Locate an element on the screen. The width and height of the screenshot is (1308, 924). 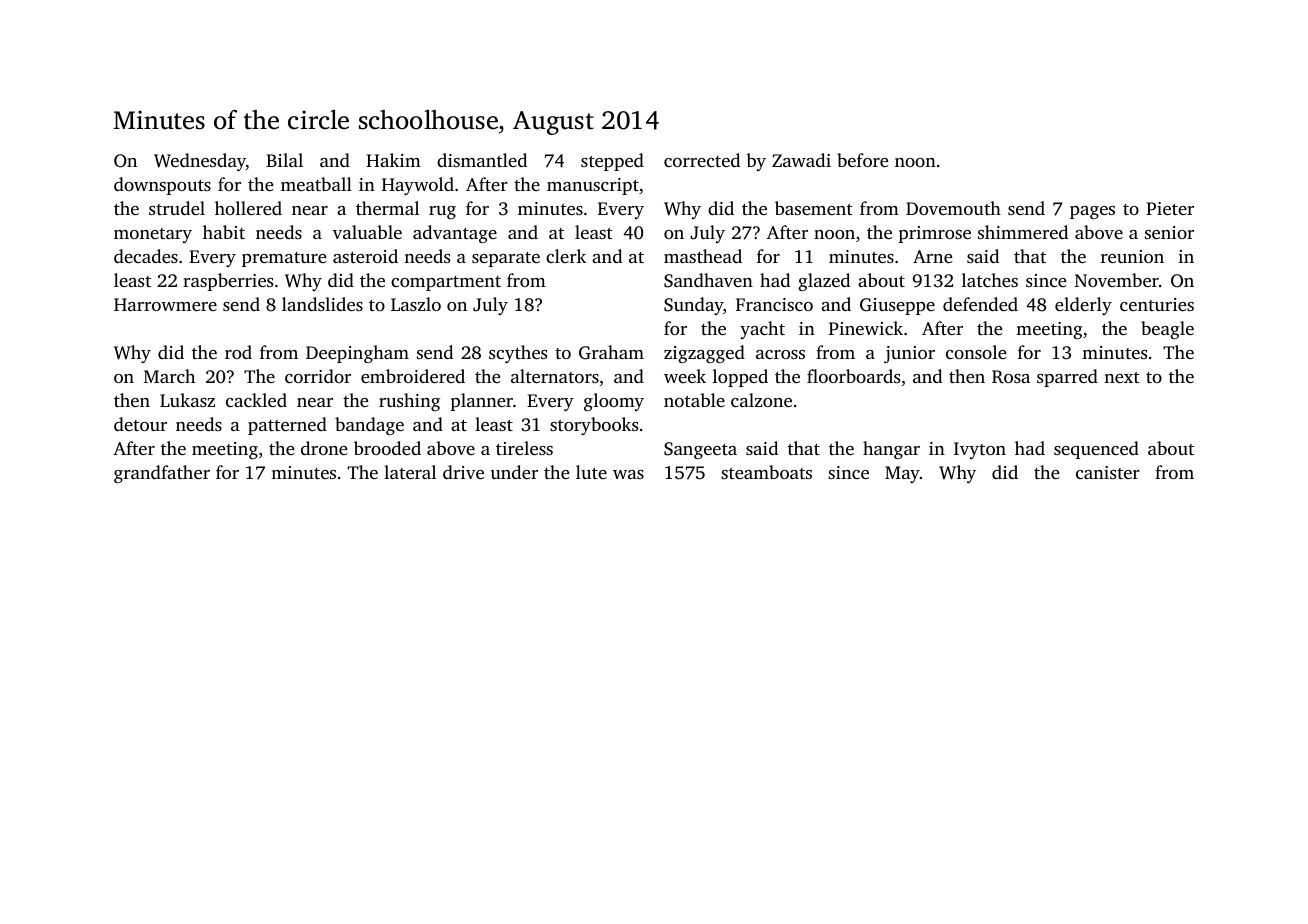
sparred is located at coordinates (1067, 378).
